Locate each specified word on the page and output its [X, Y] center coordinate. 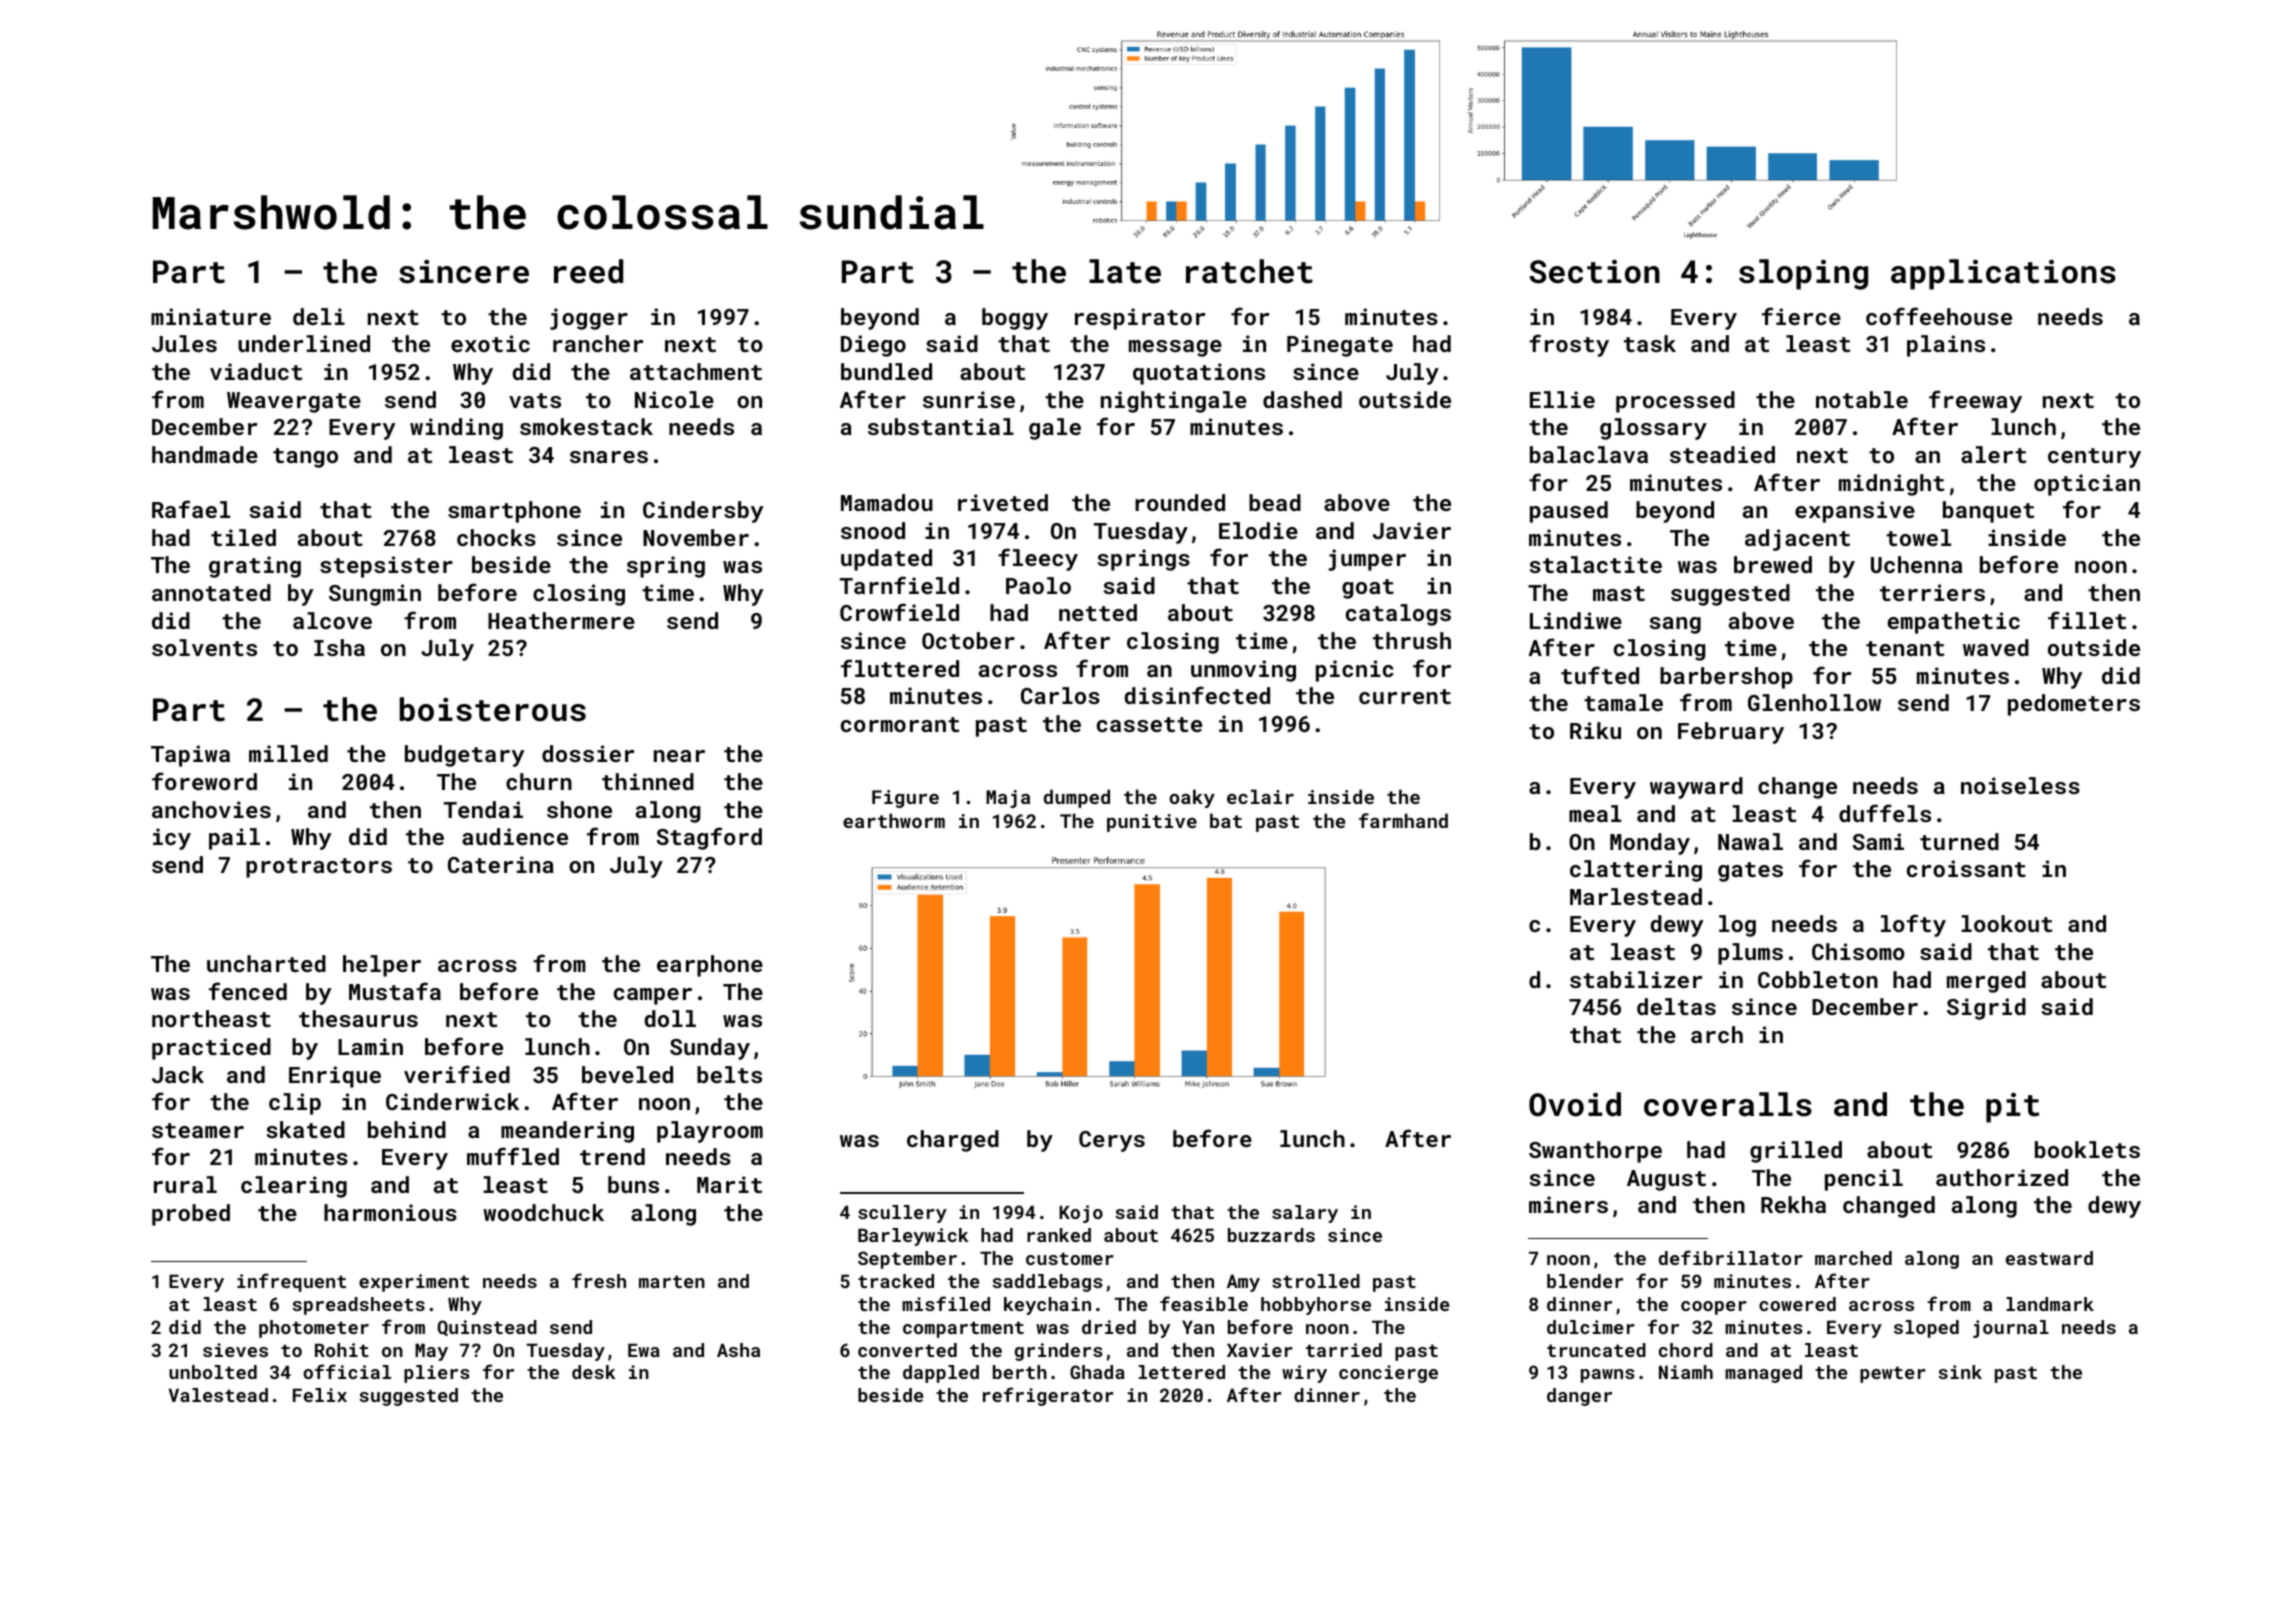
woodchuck [543, 1212]
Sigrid [1986, 1009]
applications [2003, 274]
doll [670, 1018]
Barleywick [913, 1237]
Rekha [1793, 1204]
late [1125, 271]
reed [588, 271]
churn [539, 781]
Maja [1008, 799]
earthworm [894, 820]
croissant [1966, 868]
